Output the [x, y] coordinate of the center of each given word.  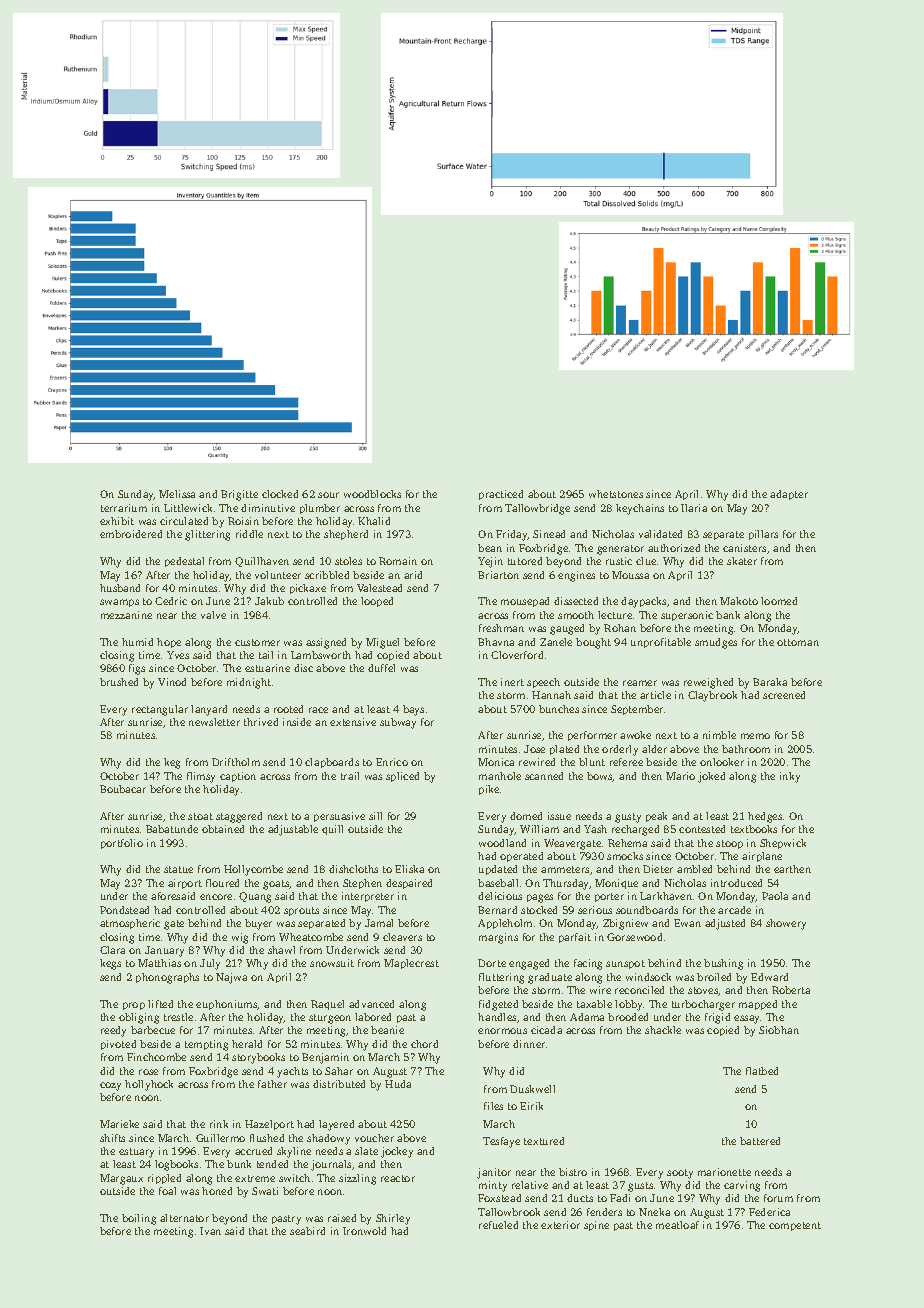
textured [544, 1141]
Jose [534, 749]
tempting [206, 1045]
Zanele [556, 642]
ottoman [798, 642]
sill [375, 816]
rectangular [160, 710]
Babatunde [172, 829]
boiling [139, 1219]
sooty [680, 1174]
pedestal [184, 562]
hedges [765, 817]
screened [784, 695]
